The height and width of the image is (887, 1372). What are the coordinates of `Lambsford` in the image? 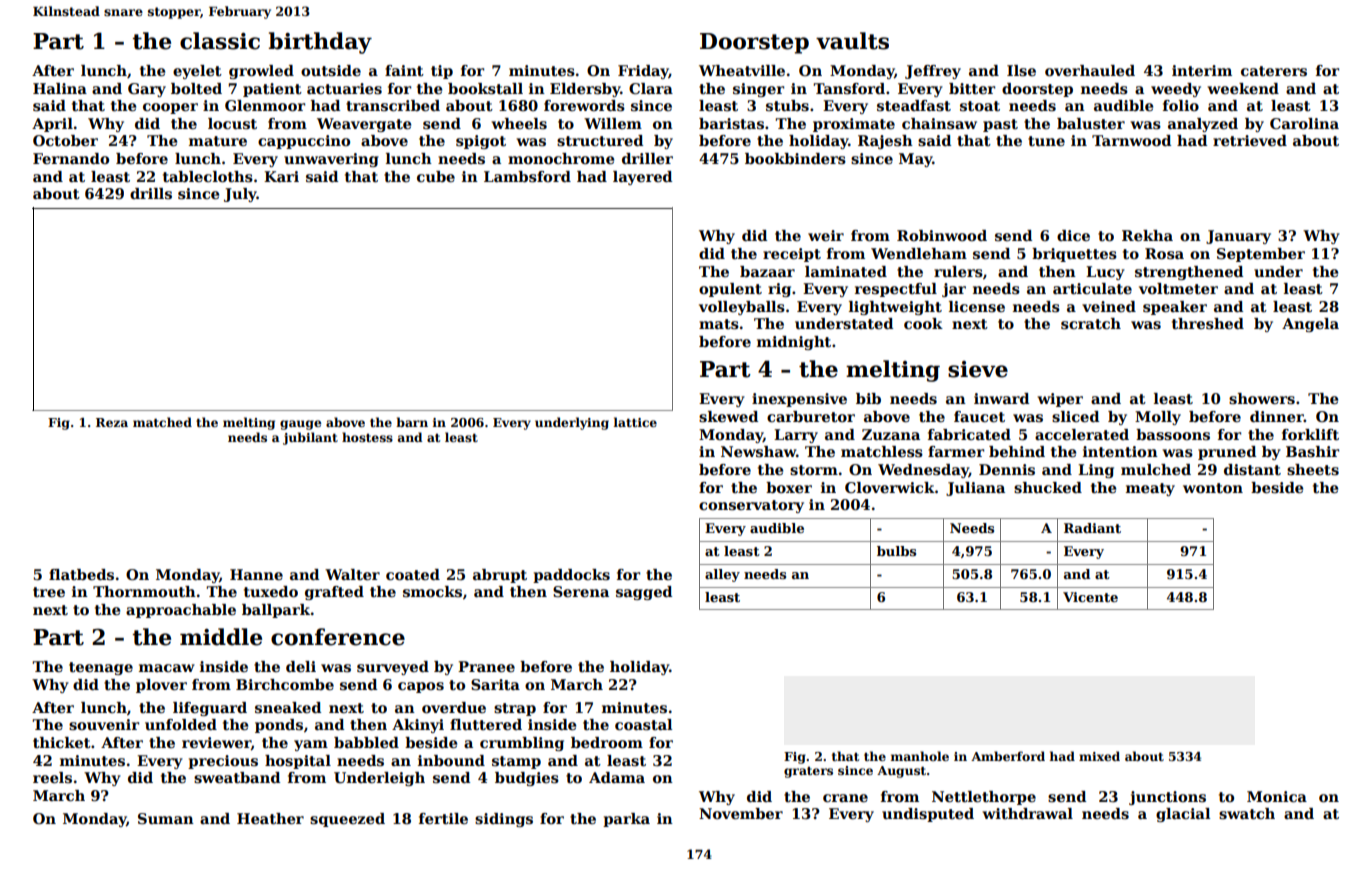 It's located at (527, 177).
